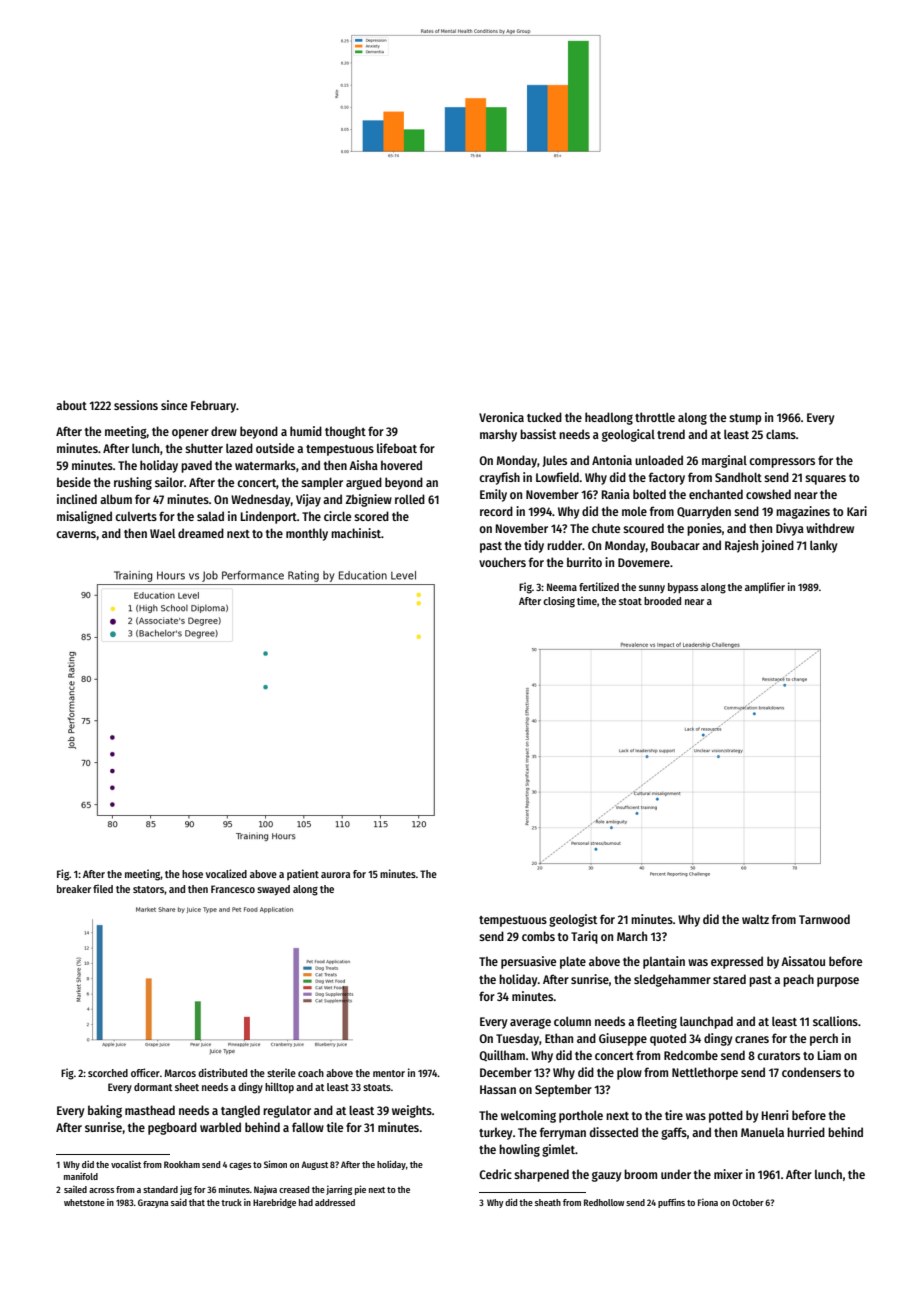 Image resolution: width=924 pixels, height=1308 pixels. Describe the element at coordinates (74, 889) in the screenshot. I see `breaker` at that location.
